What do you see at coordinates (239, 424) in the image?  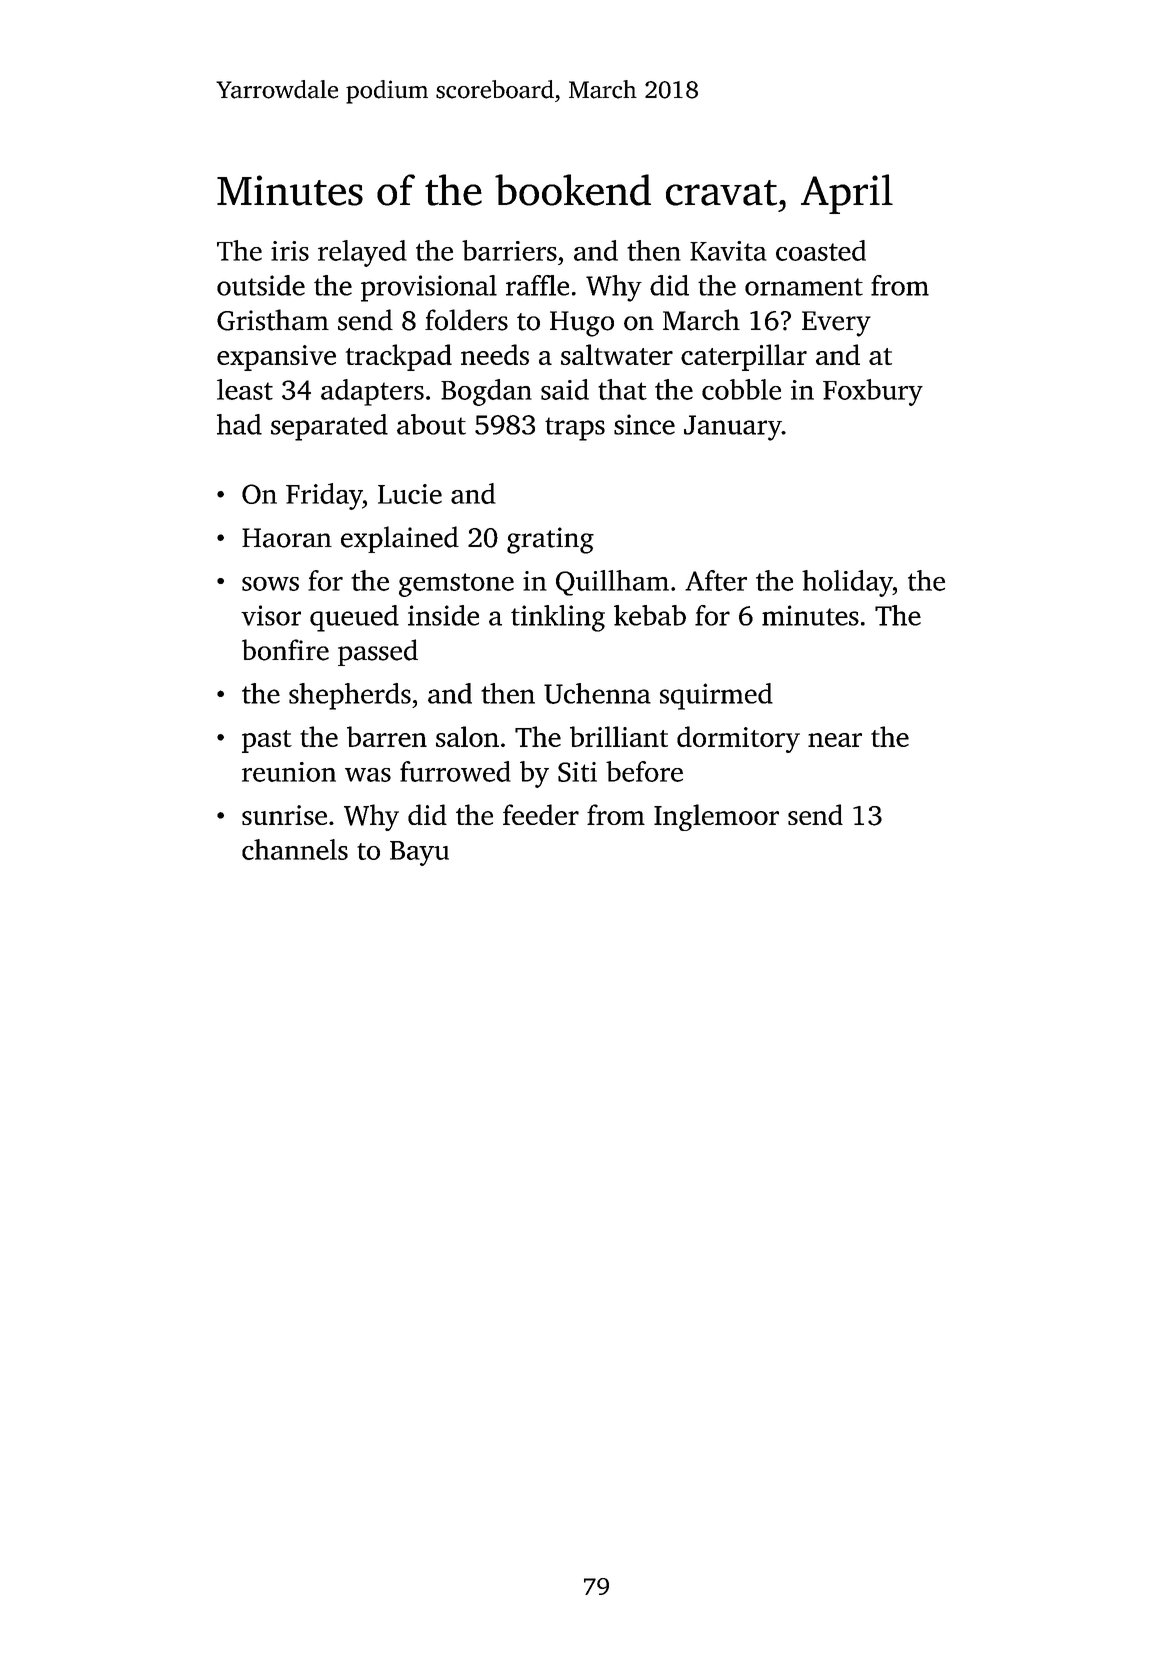 I see `had` at bounding box center [239, 424].
